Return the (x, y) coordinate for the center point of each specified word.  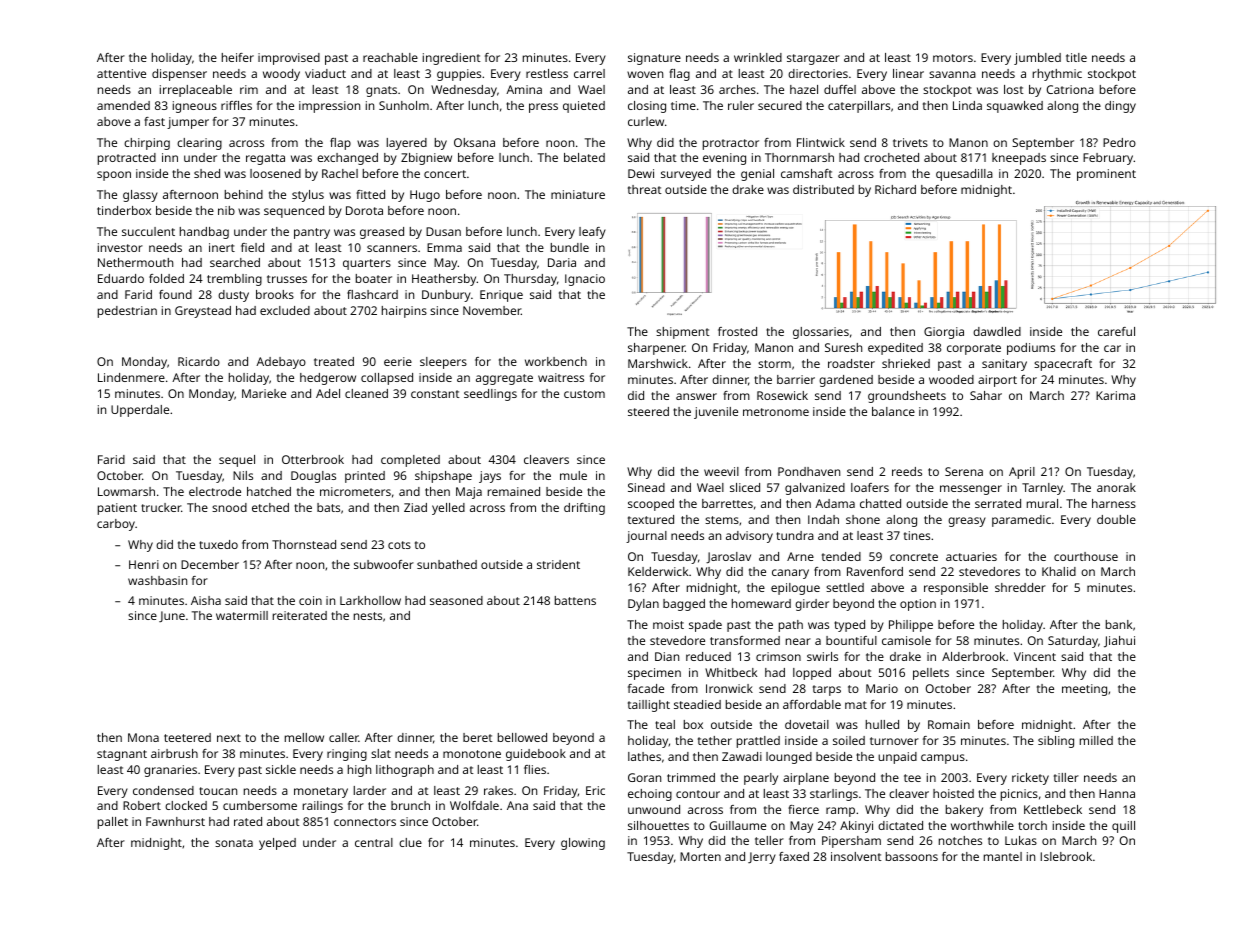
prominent (1106, 175)
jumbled (1037, 59)
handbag (204, 233)
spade (705, 626)
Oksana (474, 142)
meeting (1084, 690)
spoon (114, 176)
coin (310, 600)
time (683, 105)
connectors (365, 822)
